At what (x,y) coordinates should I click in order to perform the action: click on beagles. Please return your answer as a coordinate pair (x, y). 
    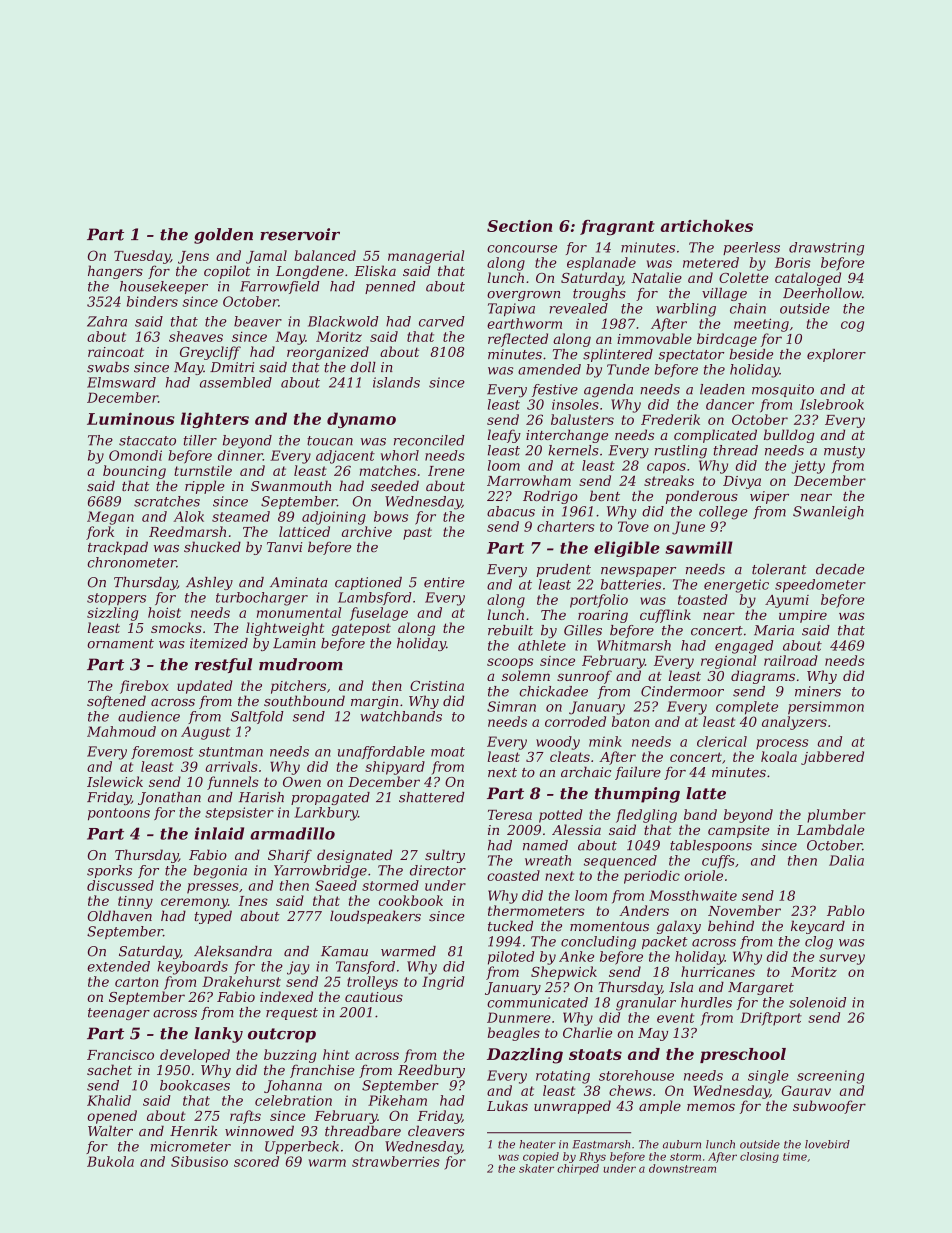
    Looking at the image, I should click on (514, 1034).
